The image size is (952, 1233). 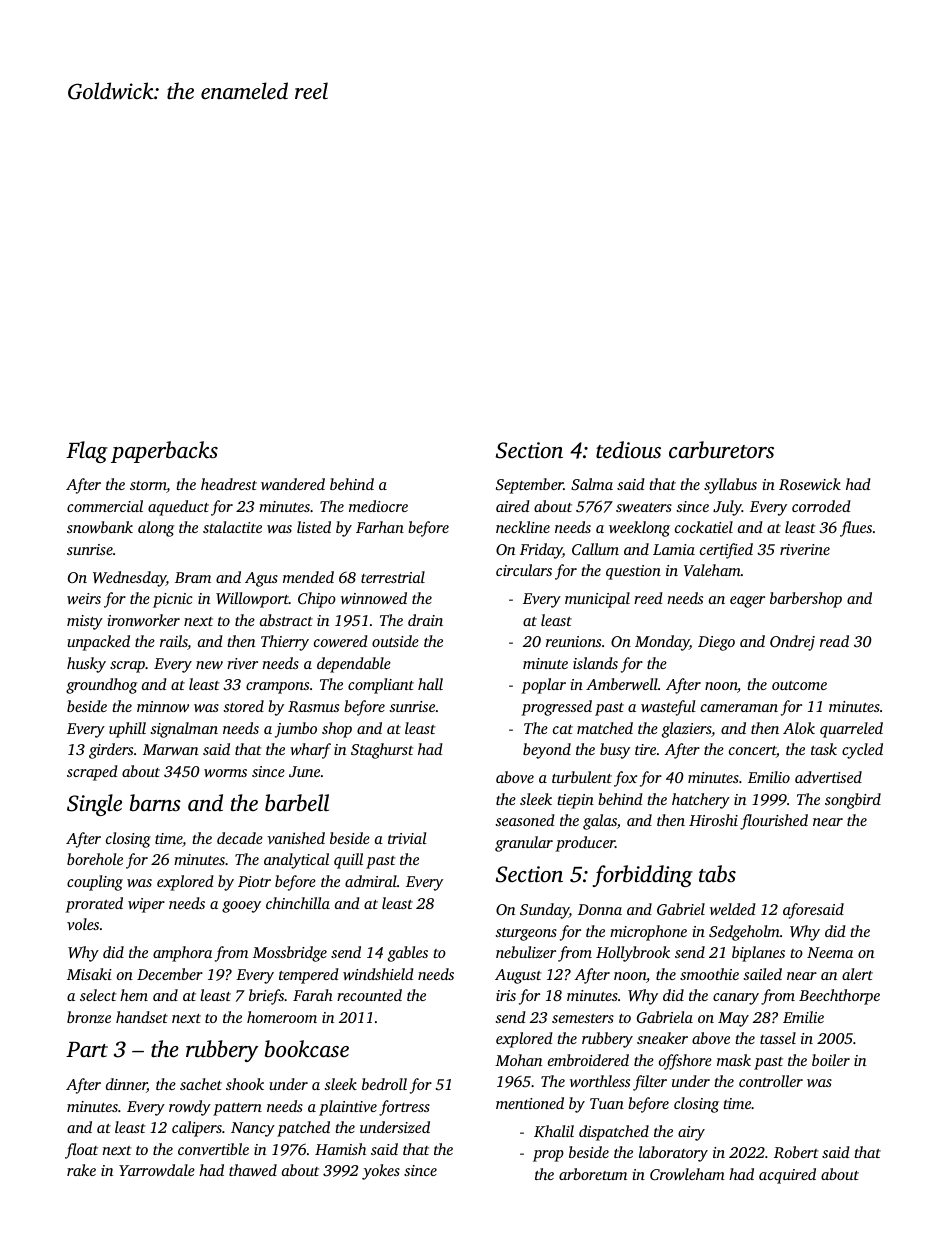 I want to click on smoothie, so click(x=709, y=974).
